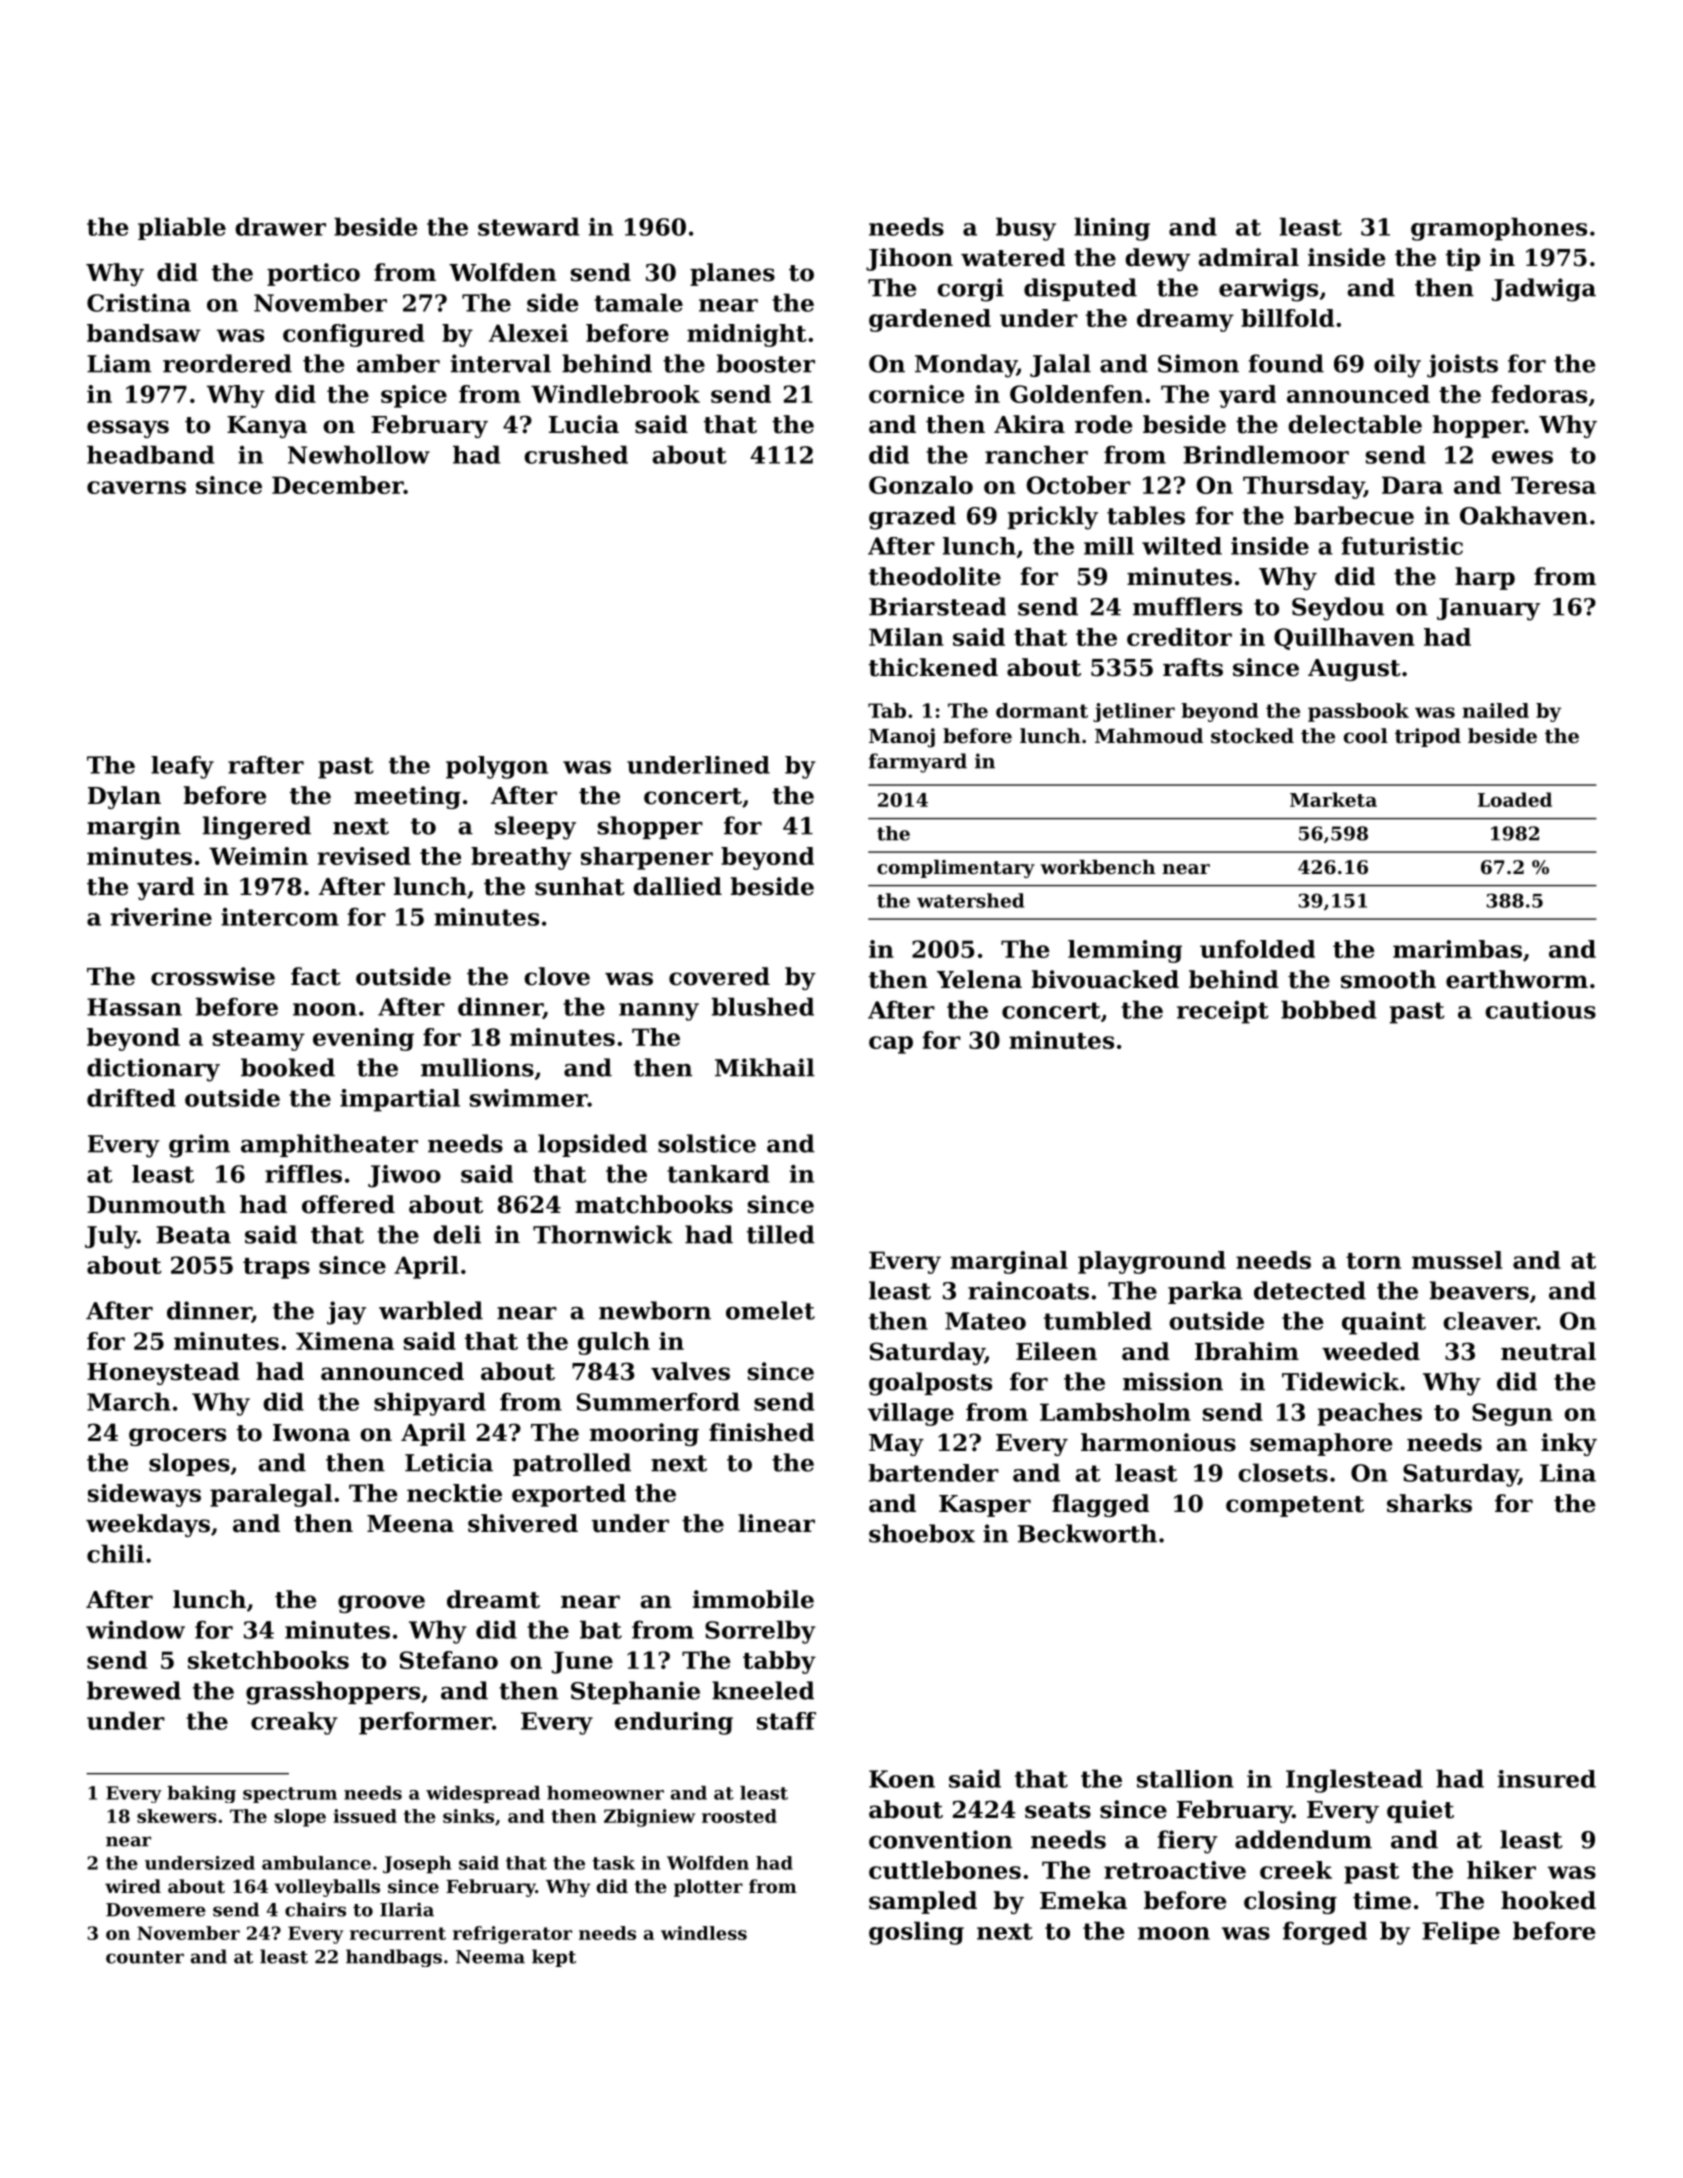 Image resolution: width=1683 pixels, height=2178 pixels. Describe the element at coordinates (1539, 394) in the screenshot. I see `fedoras` at that location.
